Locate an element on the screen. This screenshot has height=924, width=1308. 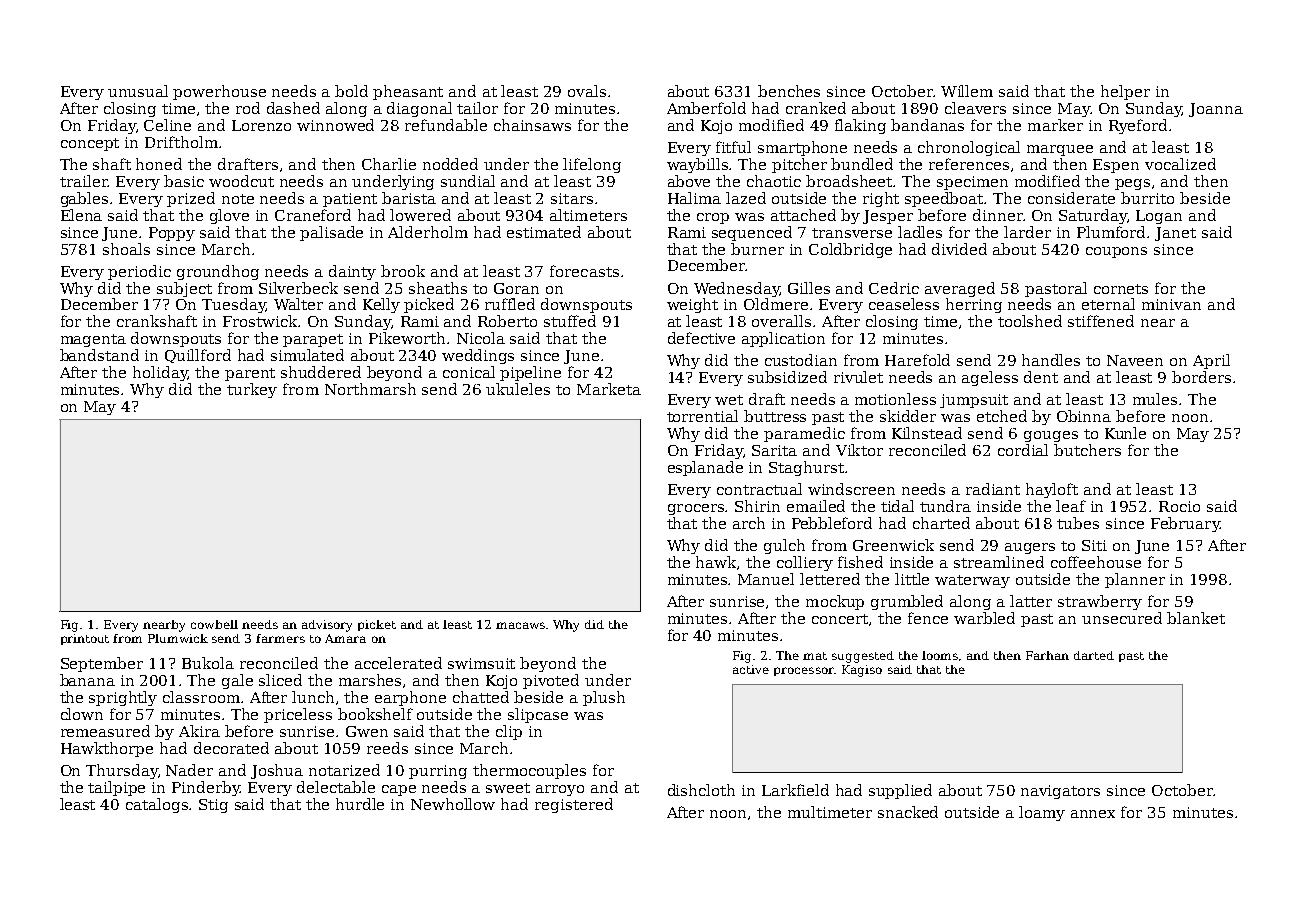
cowbell is located at coordinates (214, 624).
